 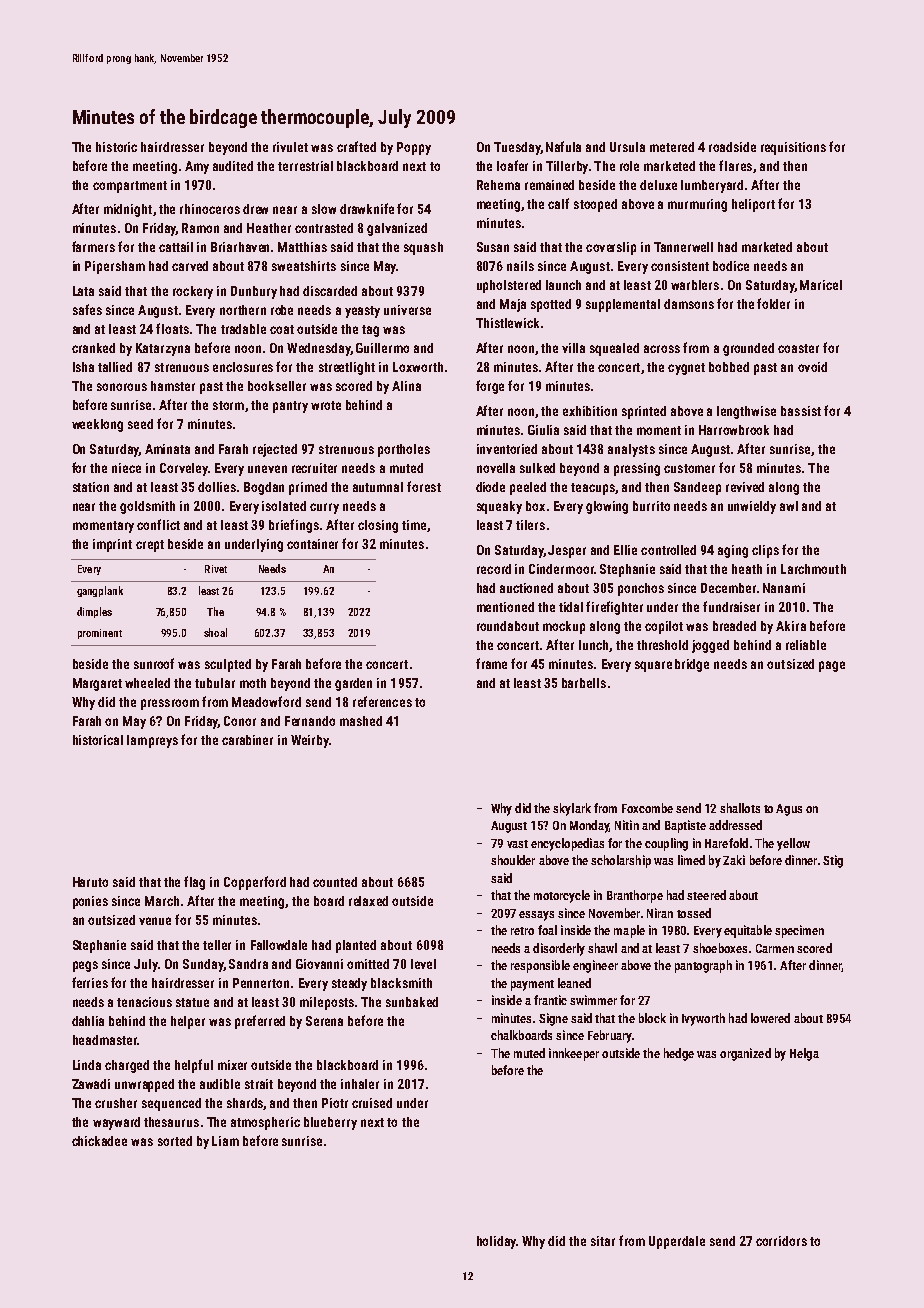 What do you see at coordinates (290, 147) in the screenshot?
I see `rivulet` at bounding box center [290, 147].
